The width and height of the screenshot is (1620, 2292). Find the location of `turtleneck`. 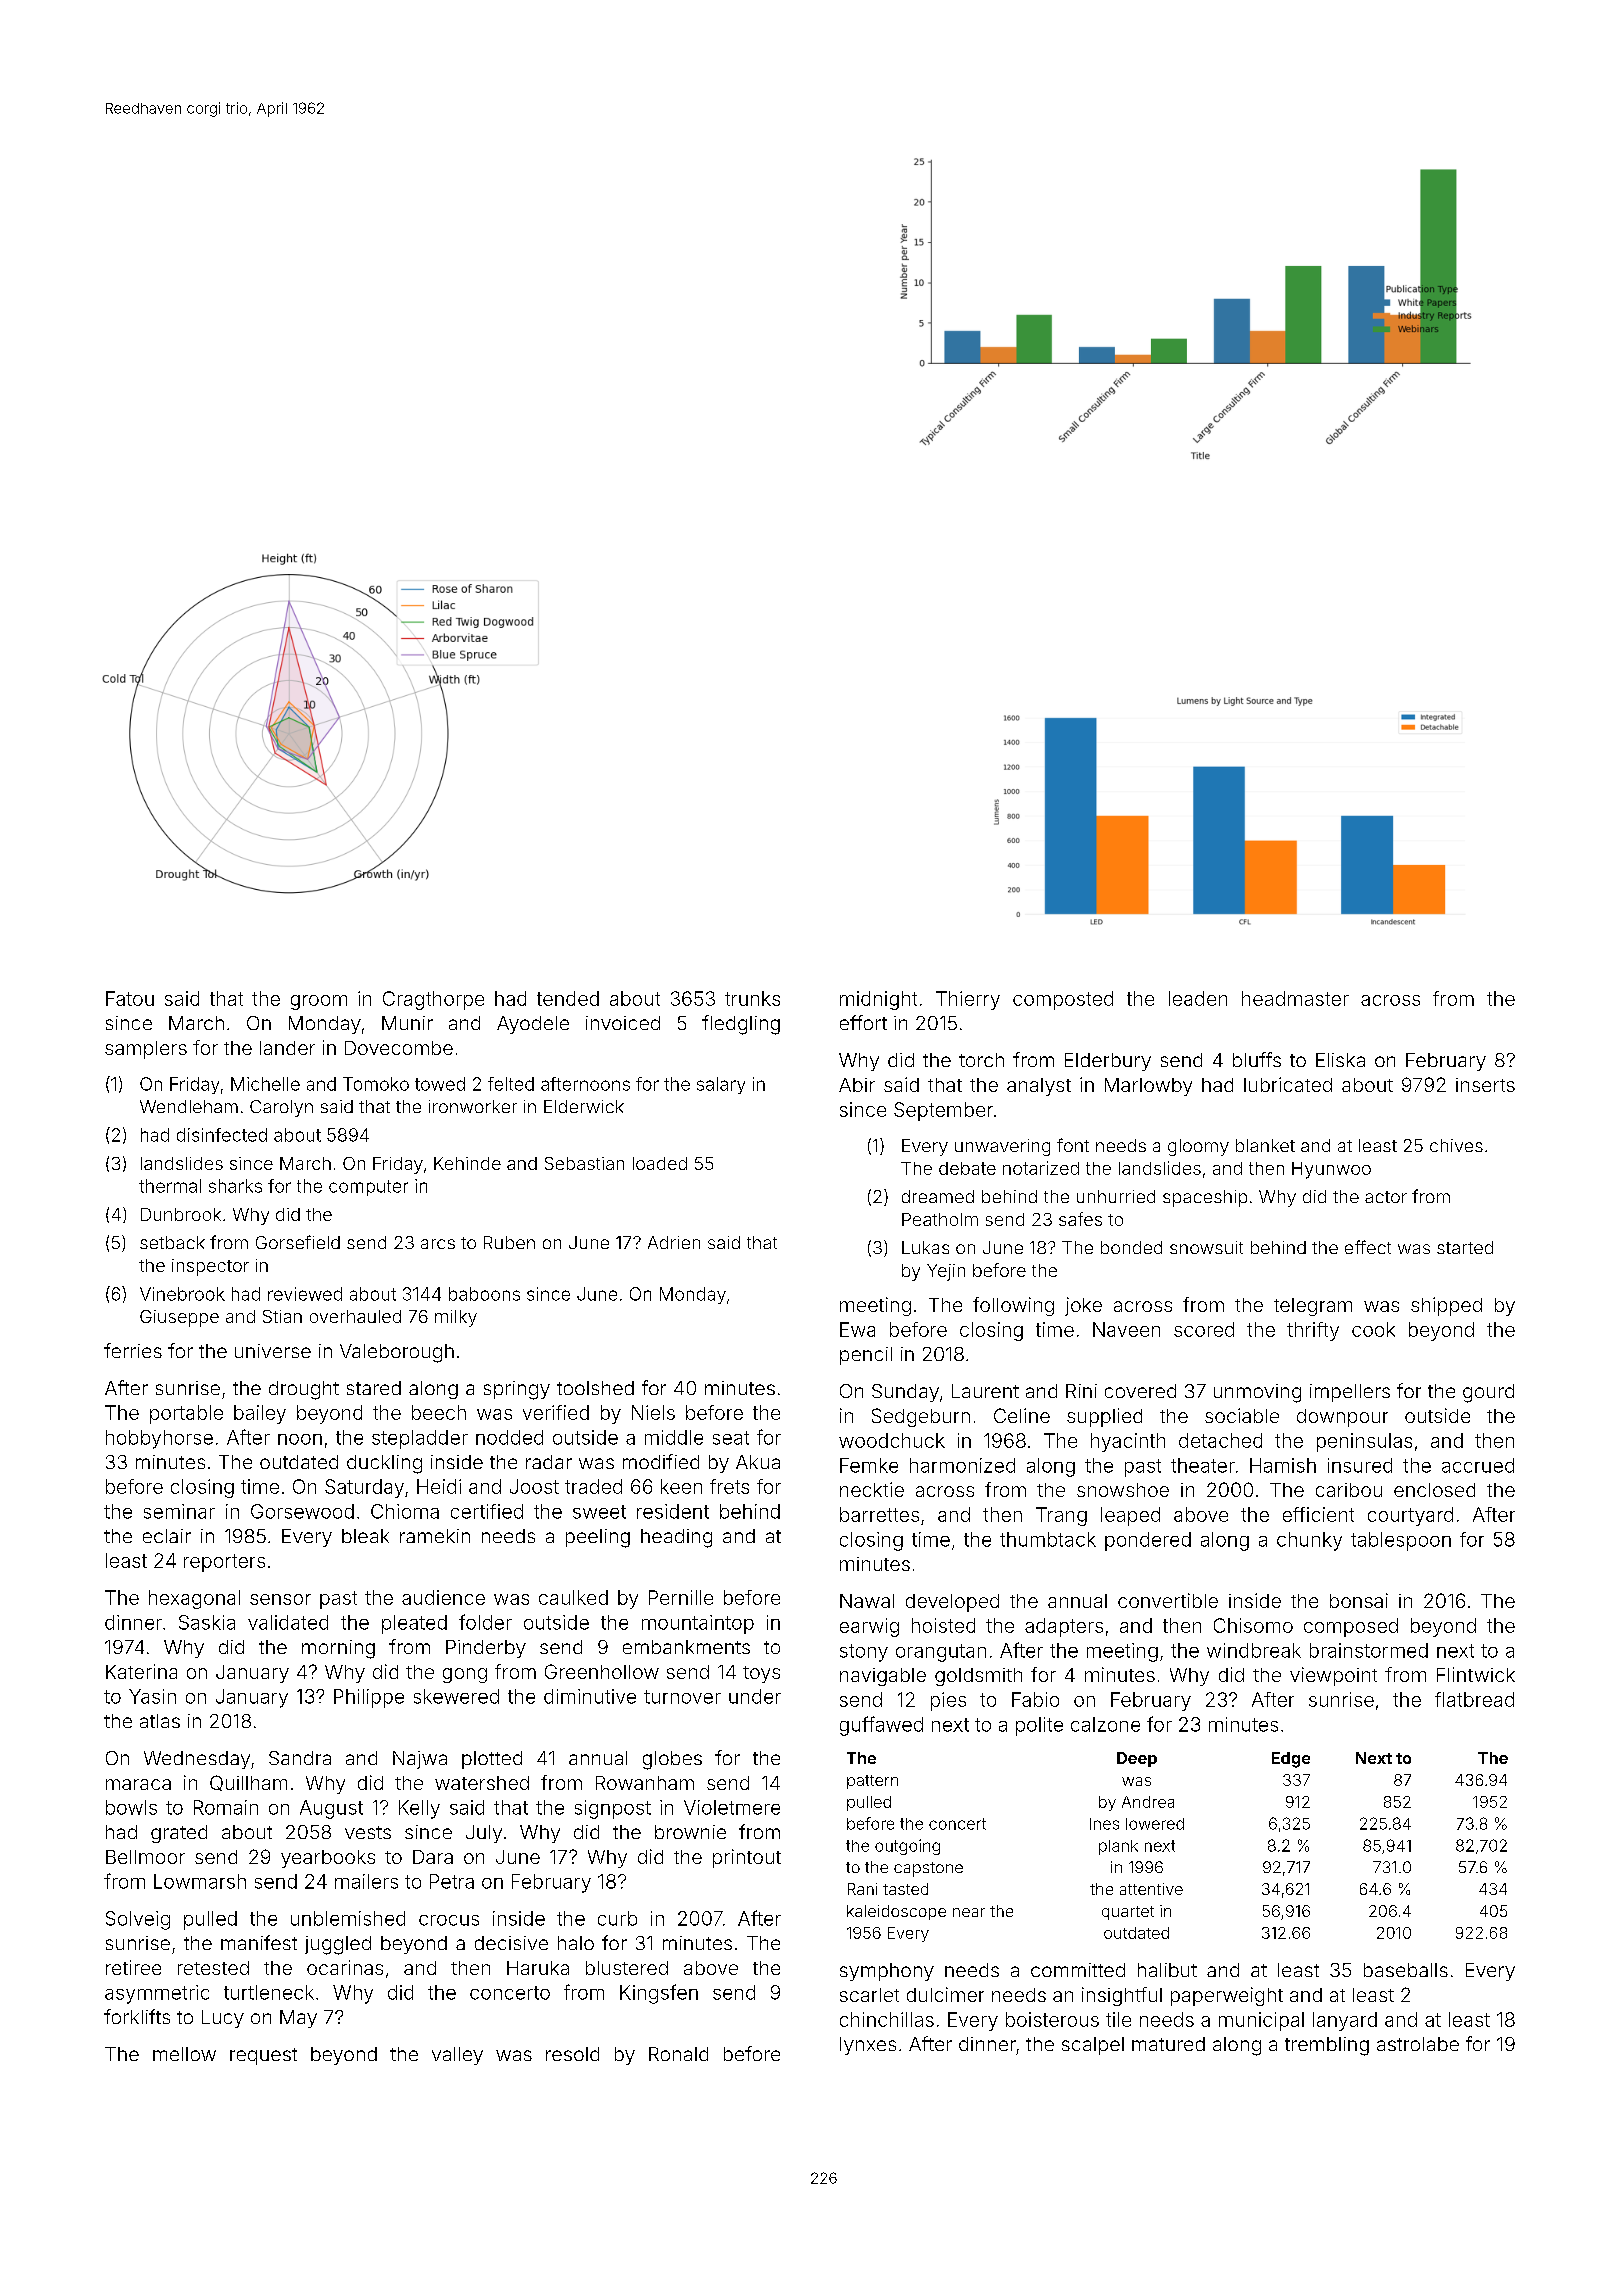

turtleneck is located at coordinates (269, 1992).
